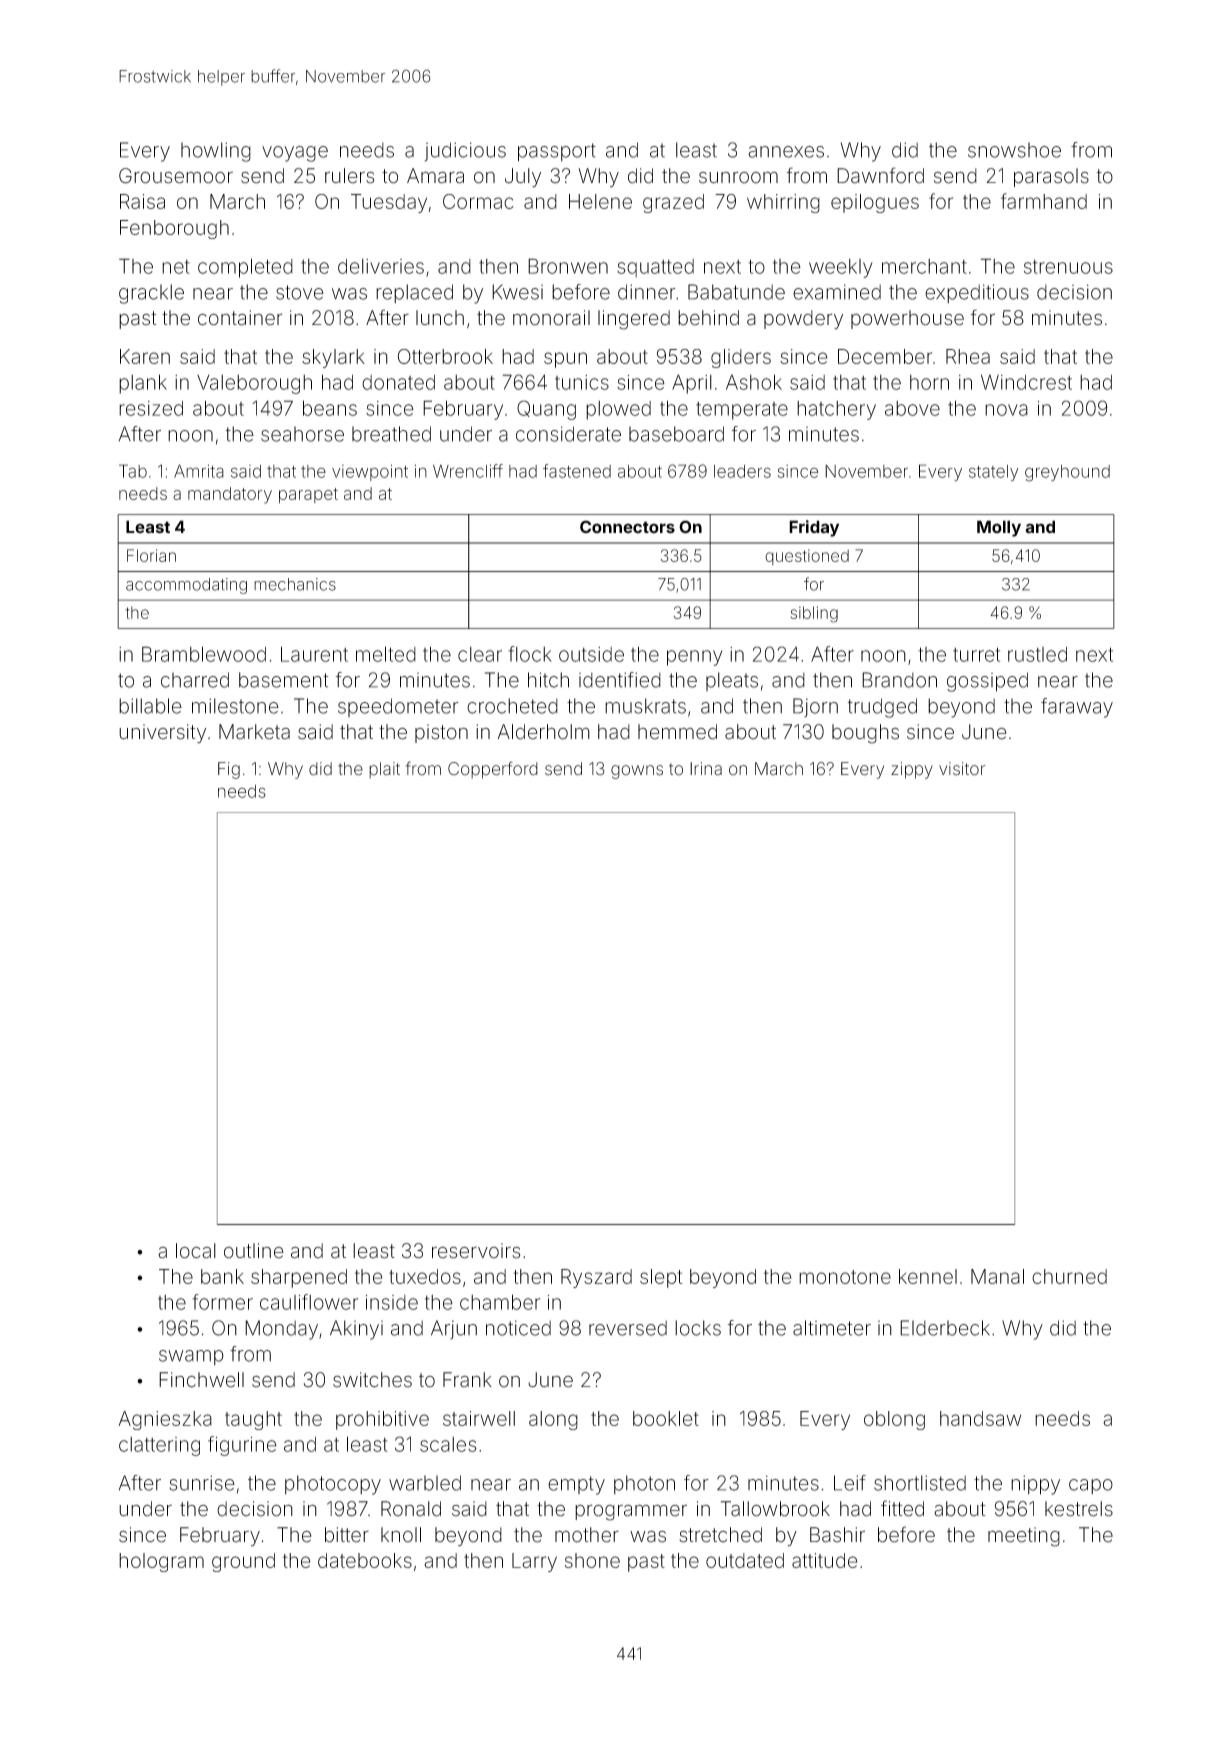 This page has height=1742, width=1232. What do you see at coordinates (384, 770) in the page?
I see `plait` at bounding box center [384, 770].
